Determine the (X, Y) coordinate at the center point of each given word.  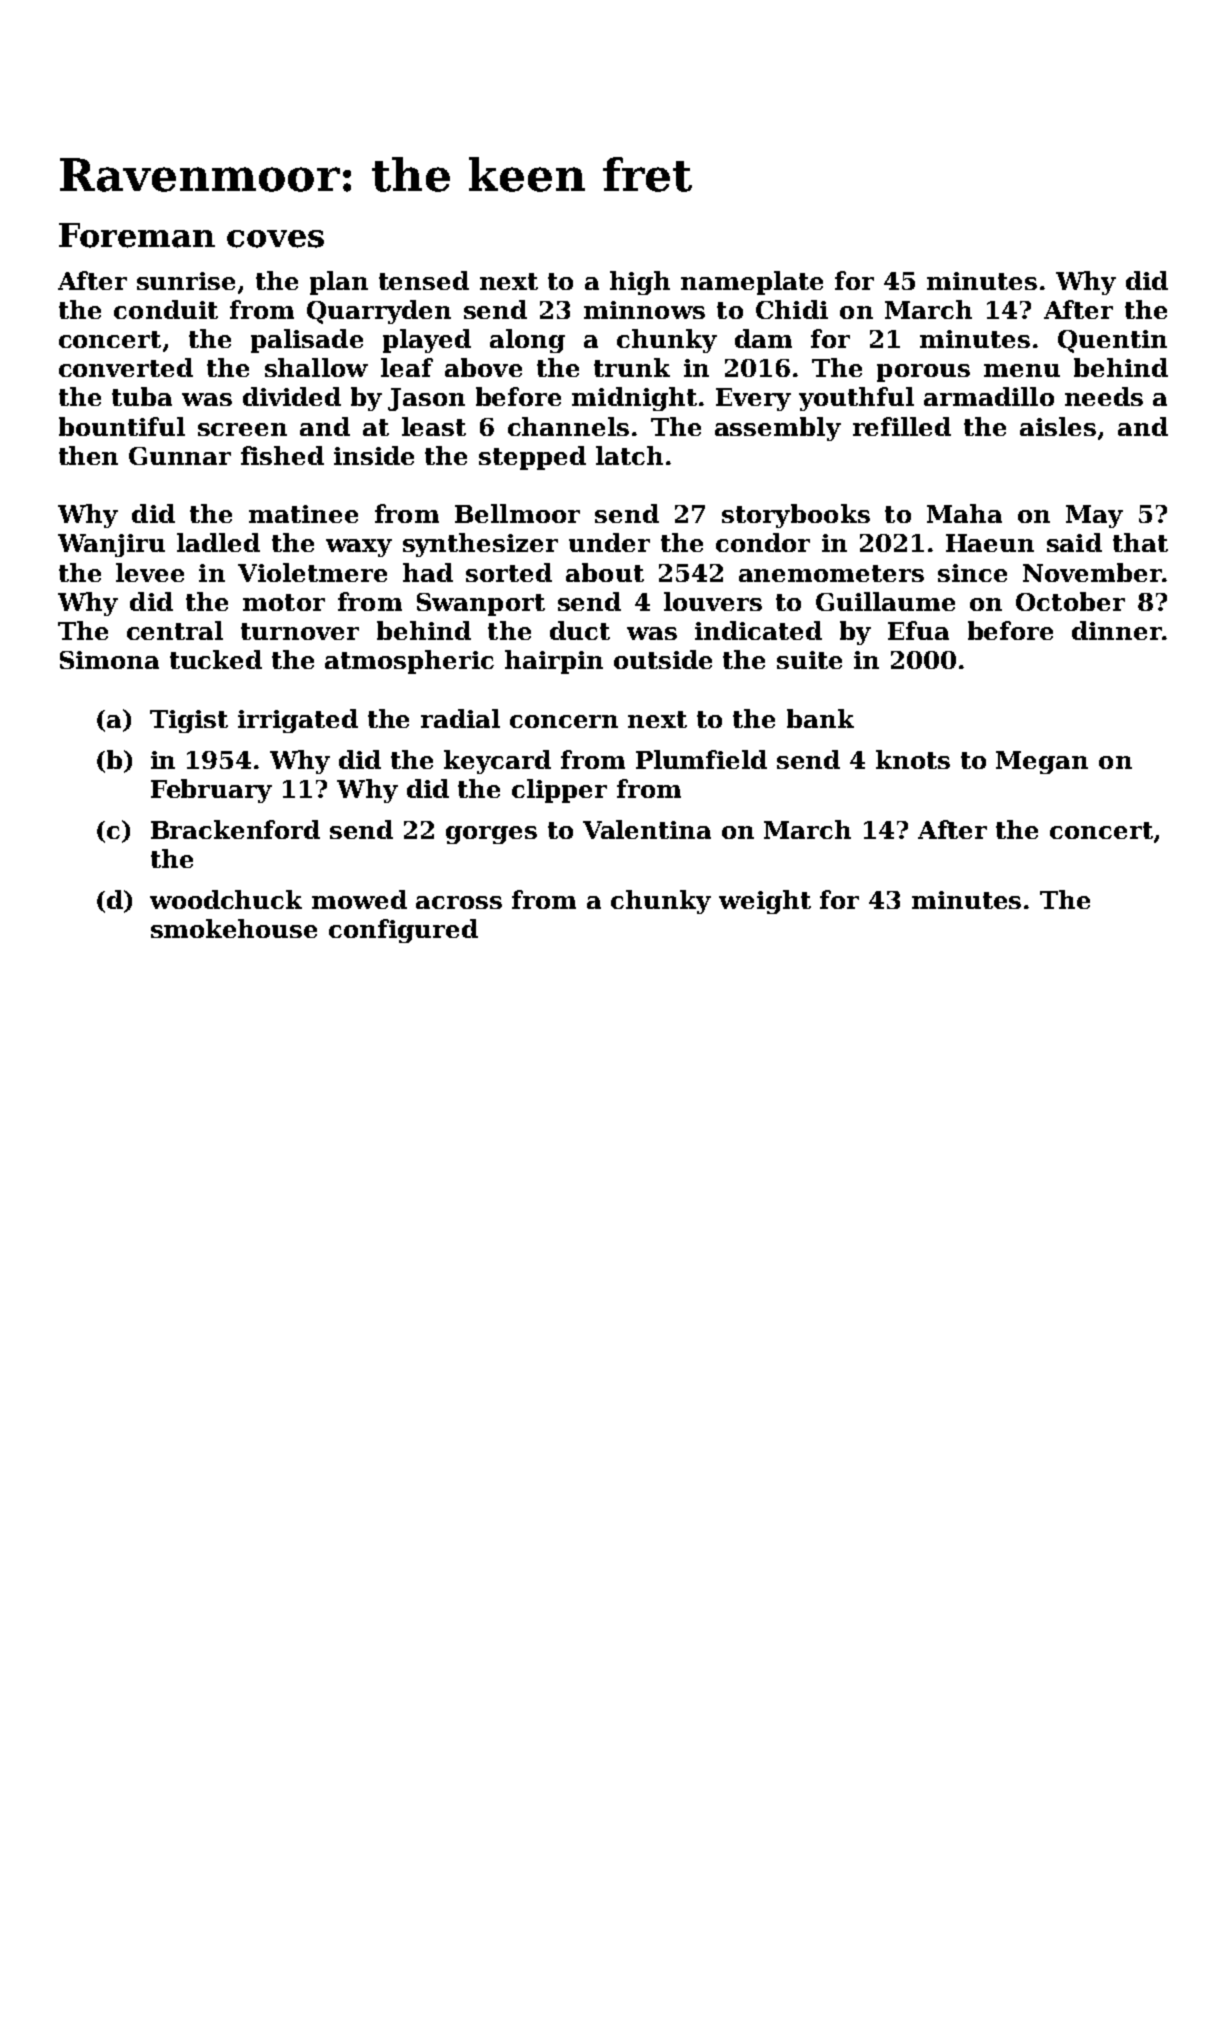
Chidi (792, 309)
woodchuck (226, 899)
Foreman (137, 235)
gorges (491, 835)
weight (765, 902)
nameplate (752, 283)
